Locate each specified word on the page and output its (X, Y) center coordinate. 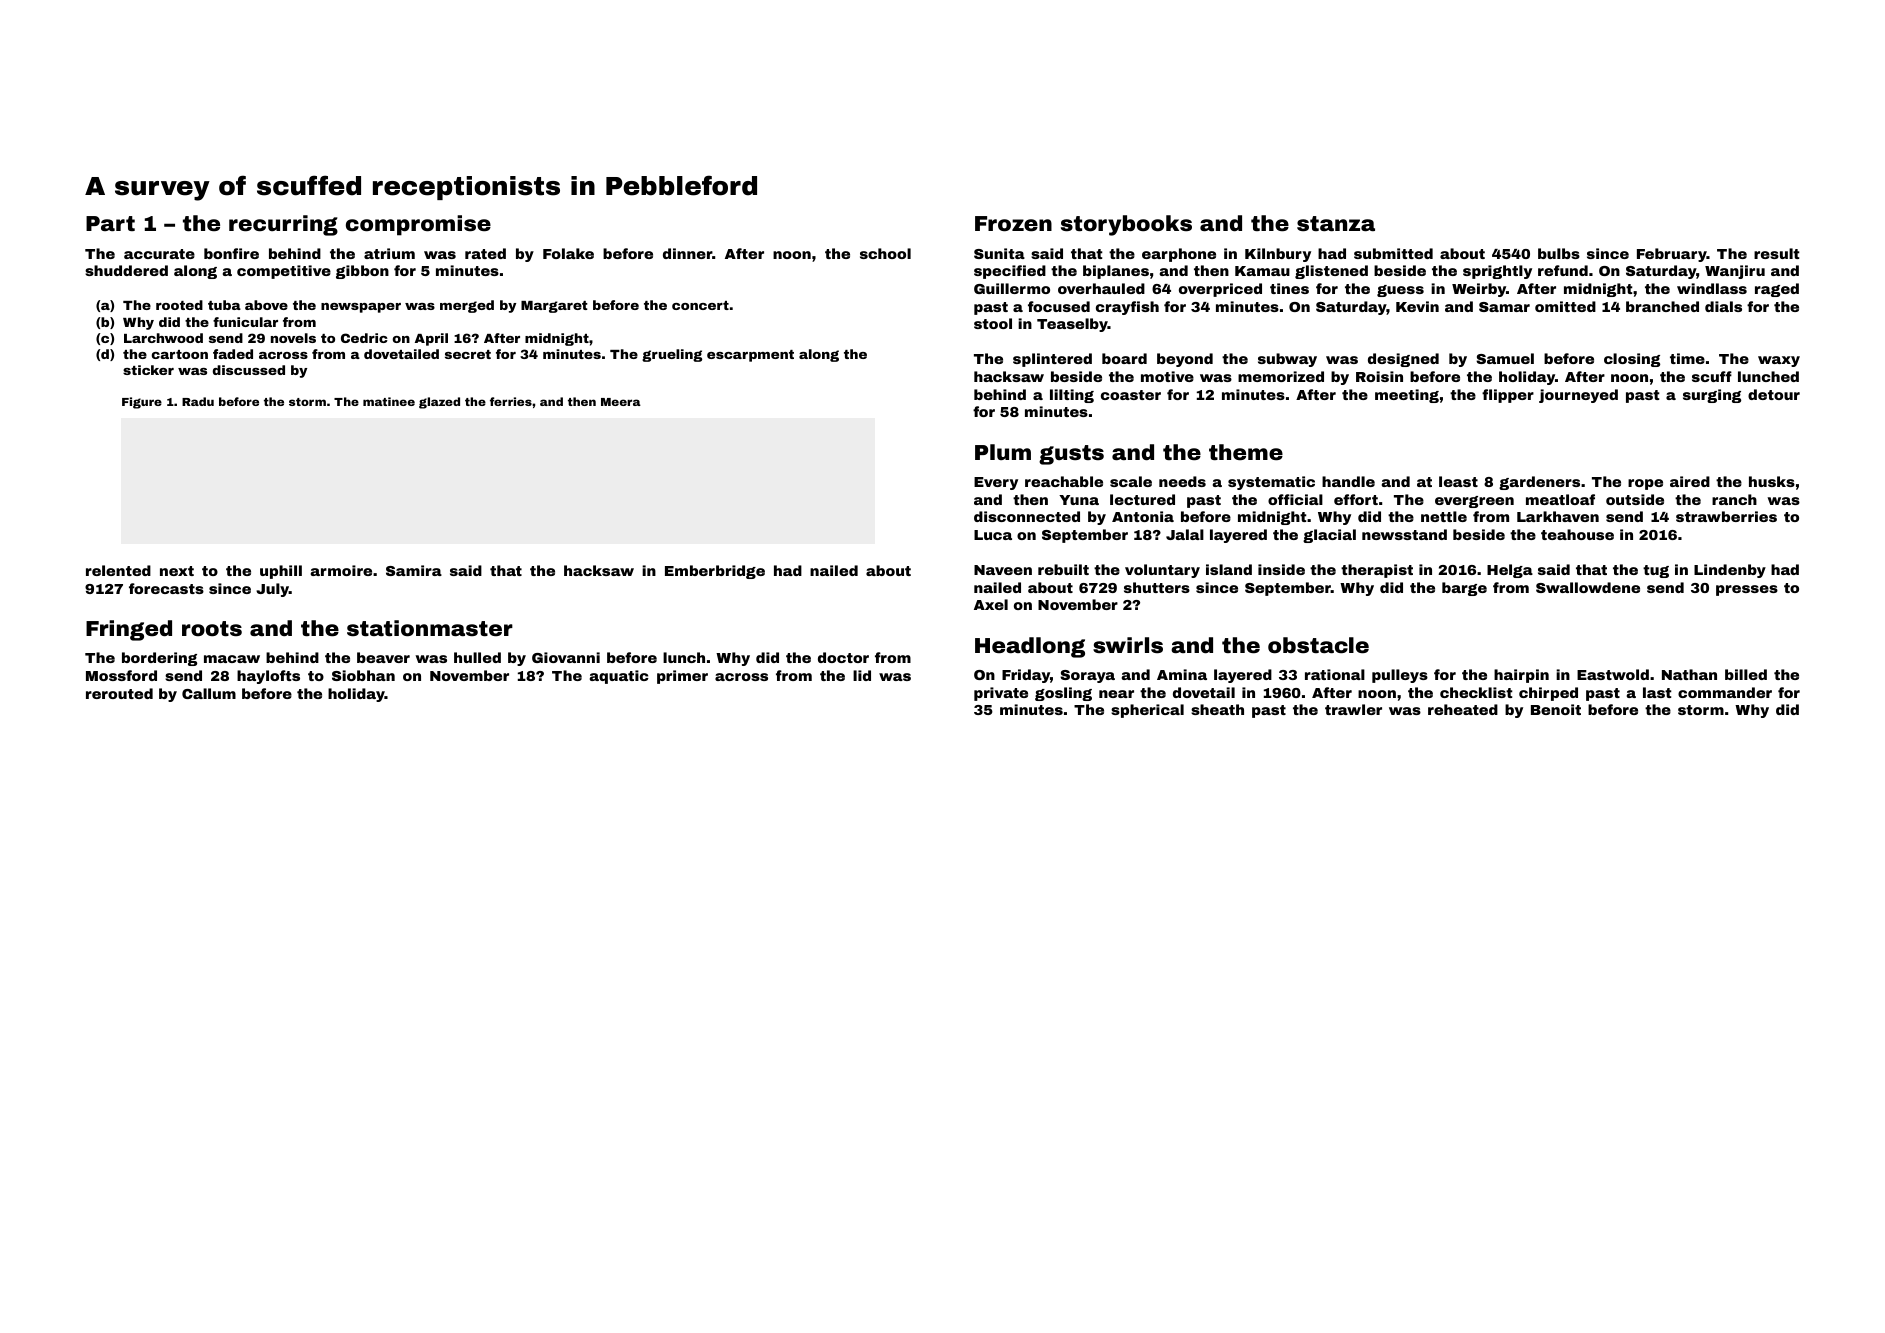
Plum (1003, 452)
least (1458, 481)
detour (1774, 394)
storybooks (1126, 225)
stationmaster (430, 628)
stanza (1336, 223)
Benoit (1556, 709)
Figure (142, 403)
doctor (843, 657)
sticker (148, 370)
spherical (1147, 711)
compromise (418, 225)
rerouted (119, 693)
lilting (1072, 396)
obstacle (1318, 645)
